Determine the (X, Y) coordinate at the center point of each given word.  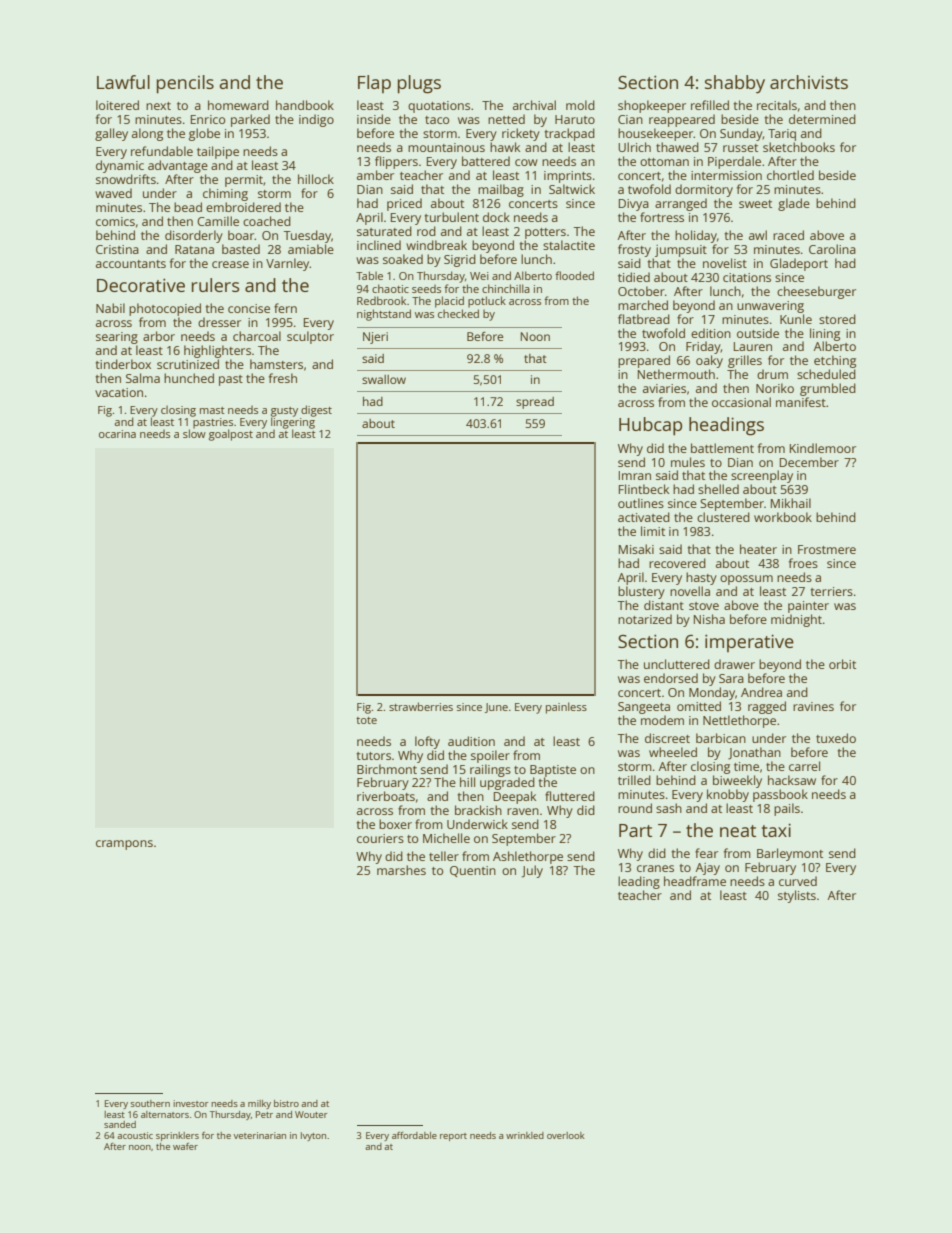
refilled (710, 105)
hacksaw (792, 780)
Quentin (473, 871)
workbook (783, 517)
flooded (574, 275)
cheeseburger (816, 292)
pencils (185, 84)
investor (190, 1103)
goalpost (231, 435)
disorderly (194, 236)
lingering (293, 423)
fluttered (570, 796)
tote (366, 720)
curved (798, 881)
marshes (401, 870)
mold (580, 105)
